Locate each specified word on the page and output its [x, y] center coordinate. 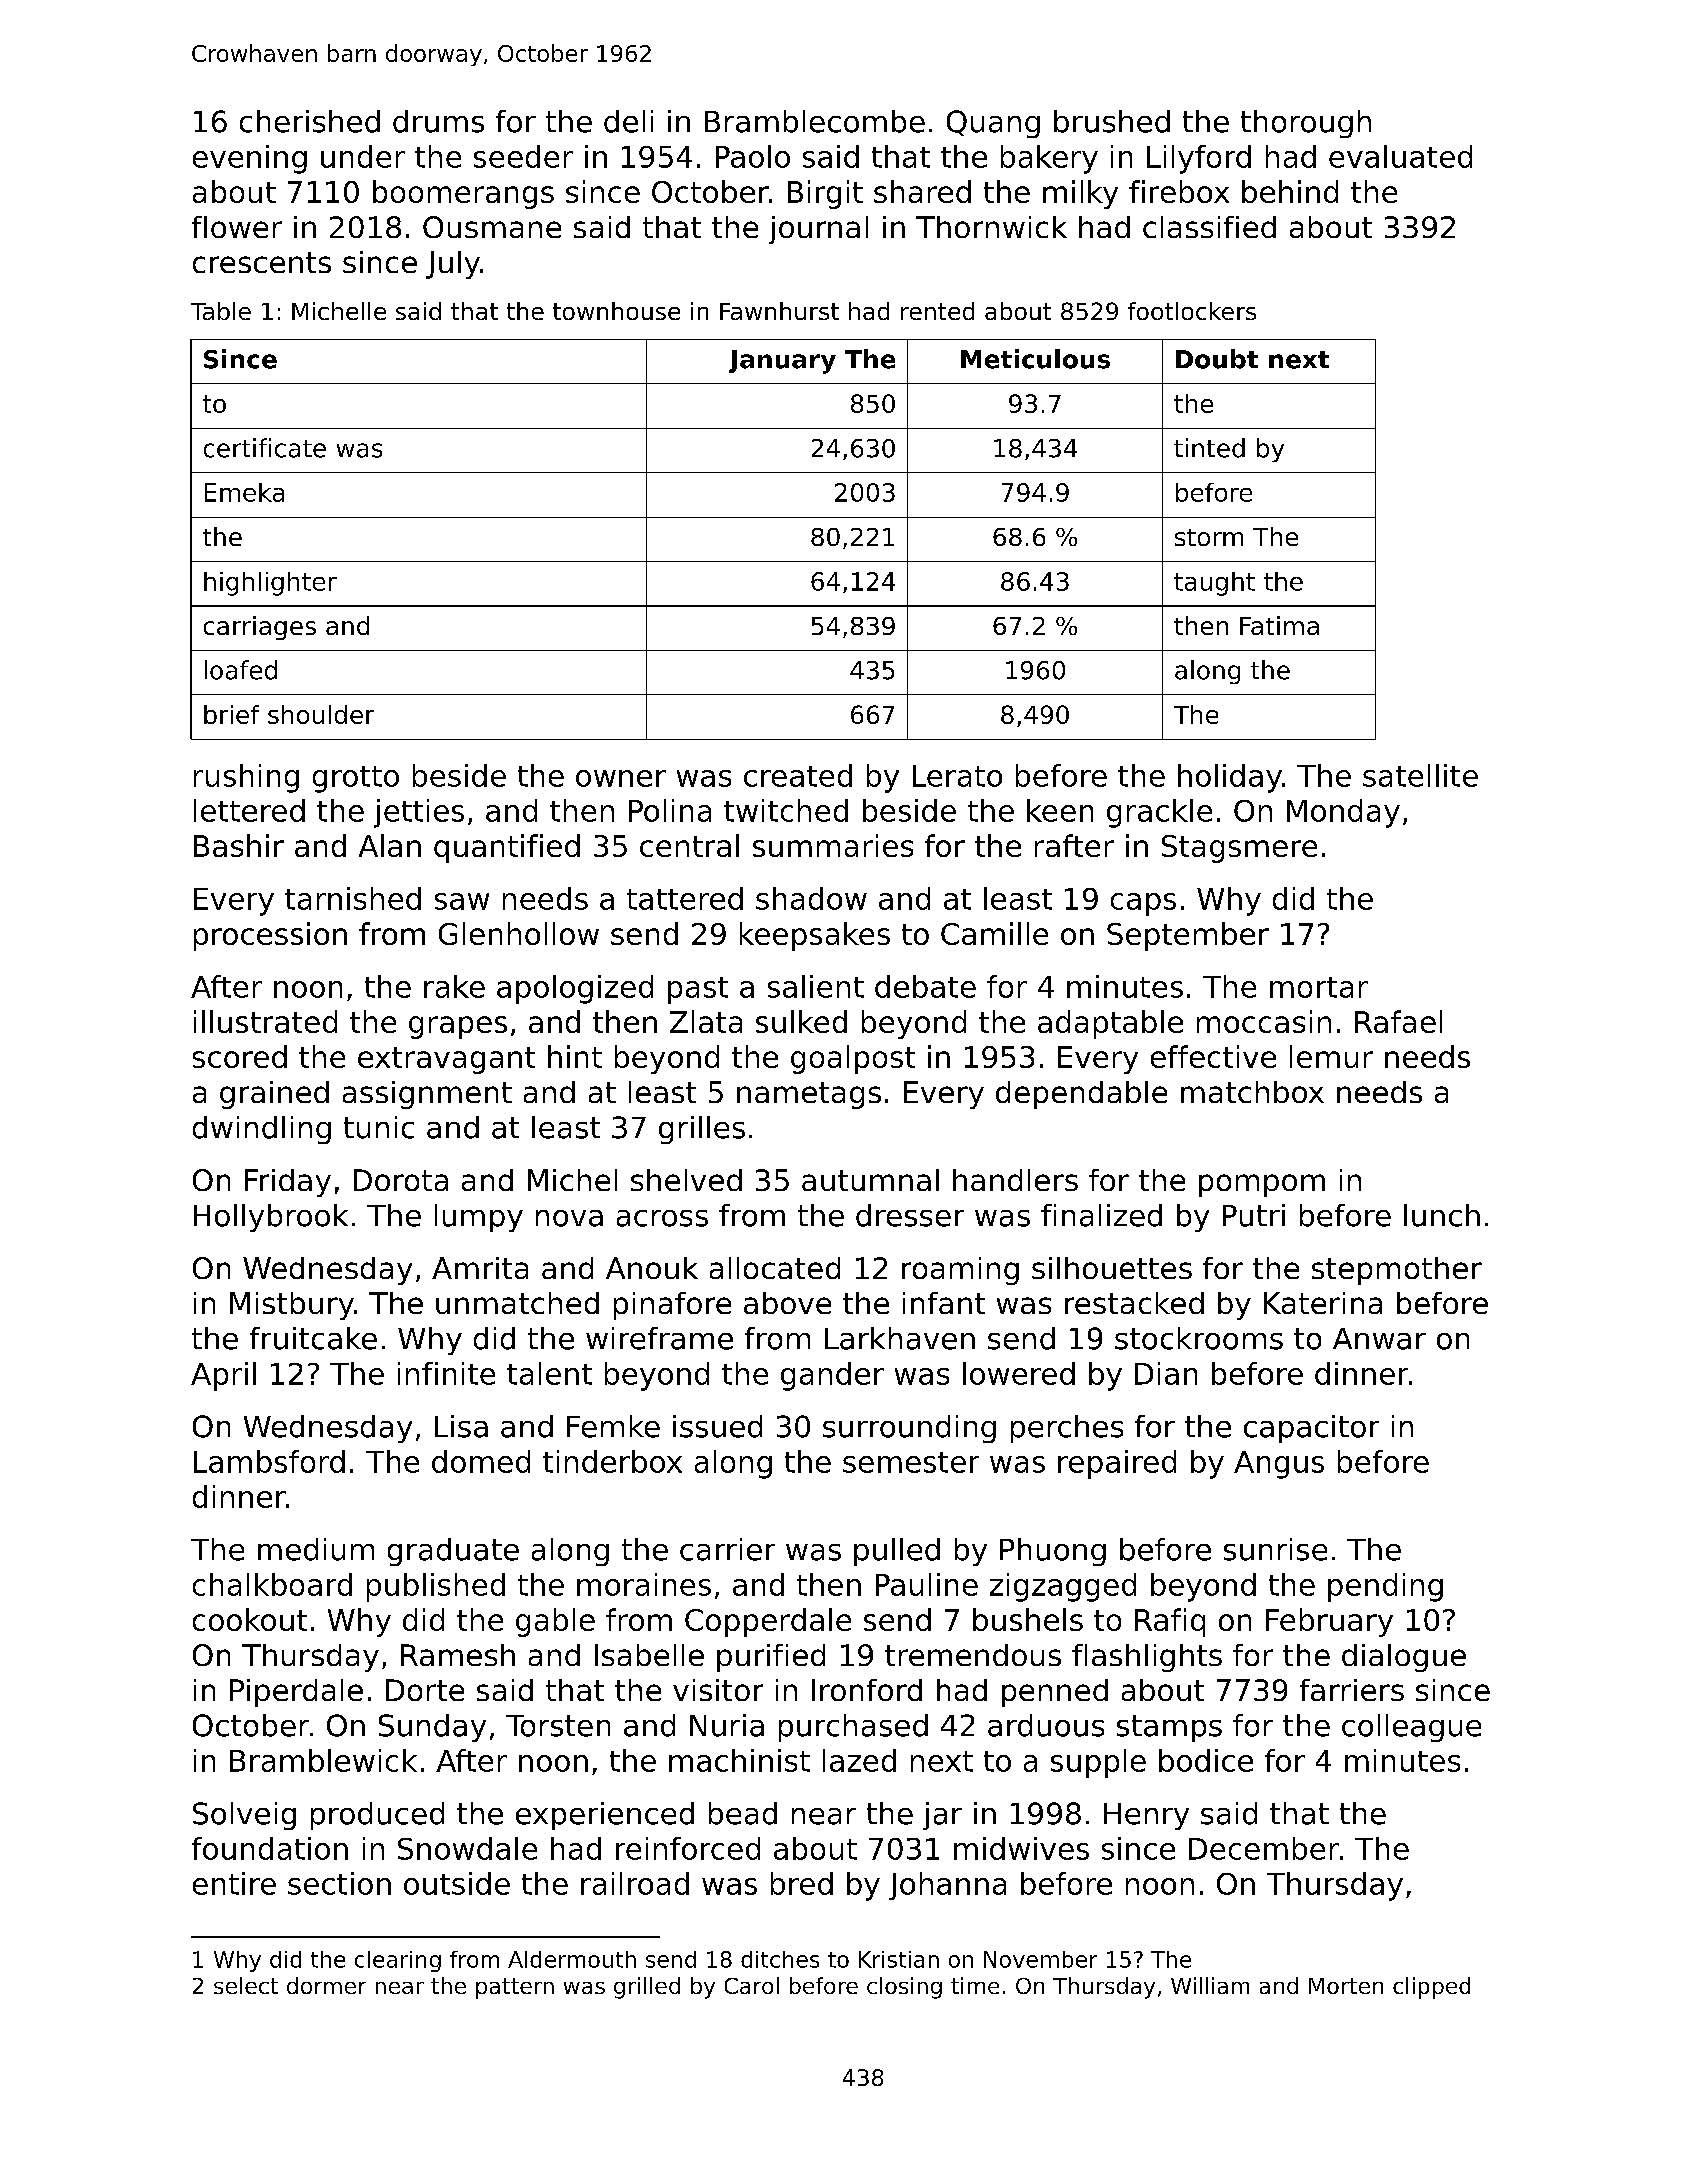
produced [377, 1816]
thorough [1306, 124]
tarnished [353, 898]
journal [818, 230]
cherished [310, 121]
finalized [1101, 1215]
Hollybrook [271, 1218]
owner [621, 778]
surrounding [909, 1429]
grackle [1159, 813]
